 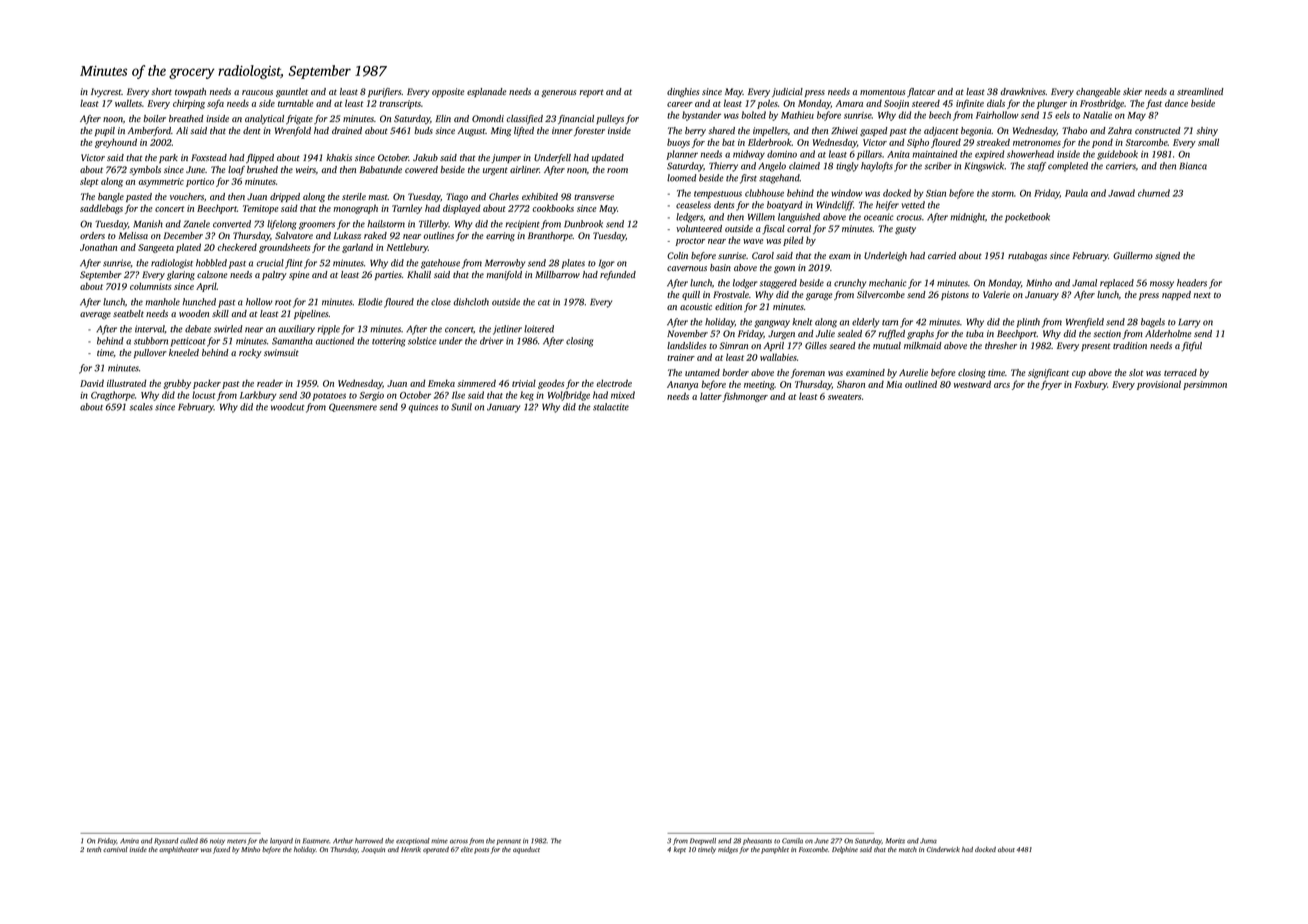 I want to click on flatcar, so click(x=921, y=92).
